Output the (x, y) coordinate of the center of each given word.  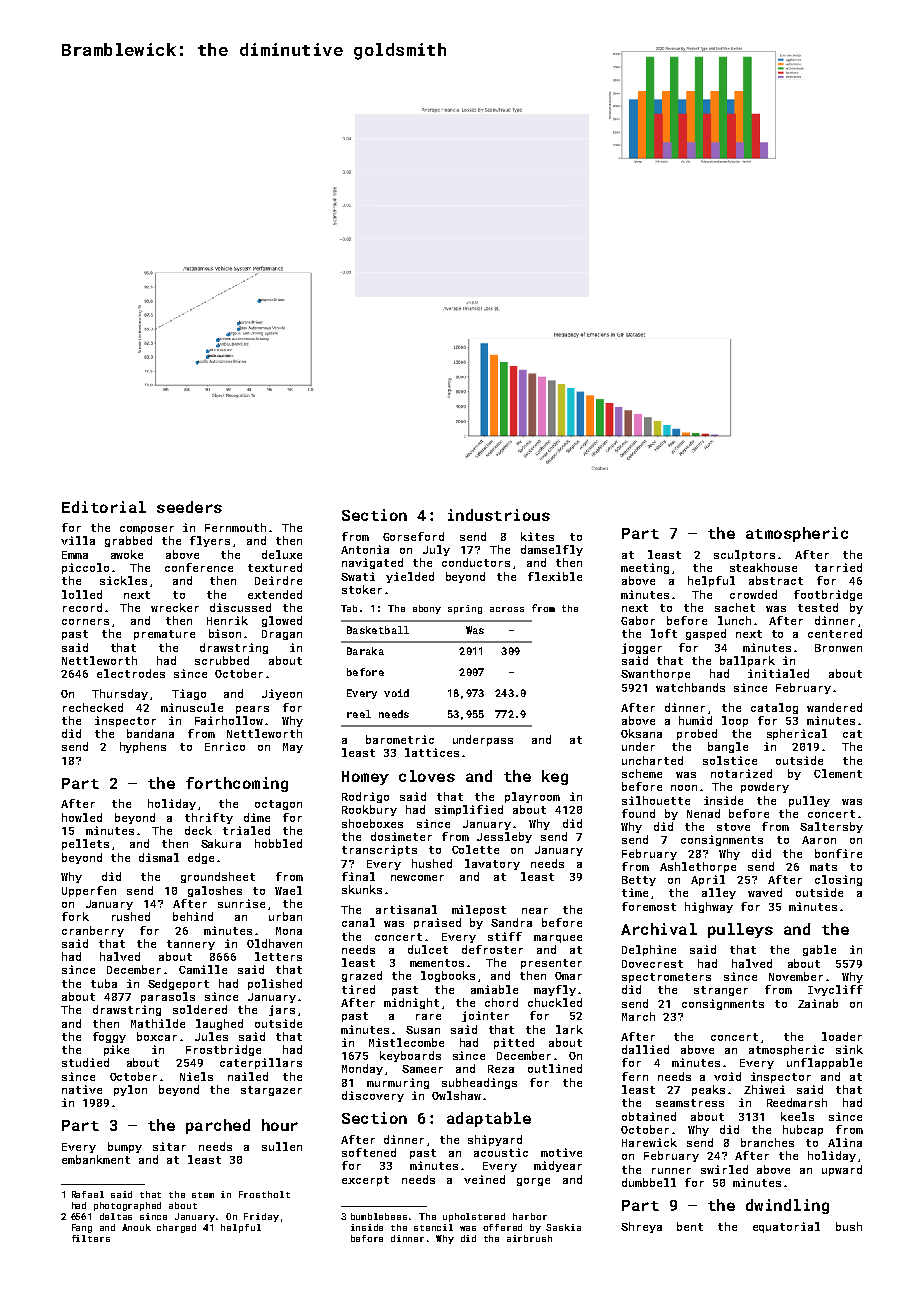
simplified (469, 810)
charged (176, 1228)
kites (537, 536)
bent (690, 1226)
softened (369, 1152)
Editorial (104, 507)
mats (823, 867)
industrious (499, 515)
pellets (85, 844)
